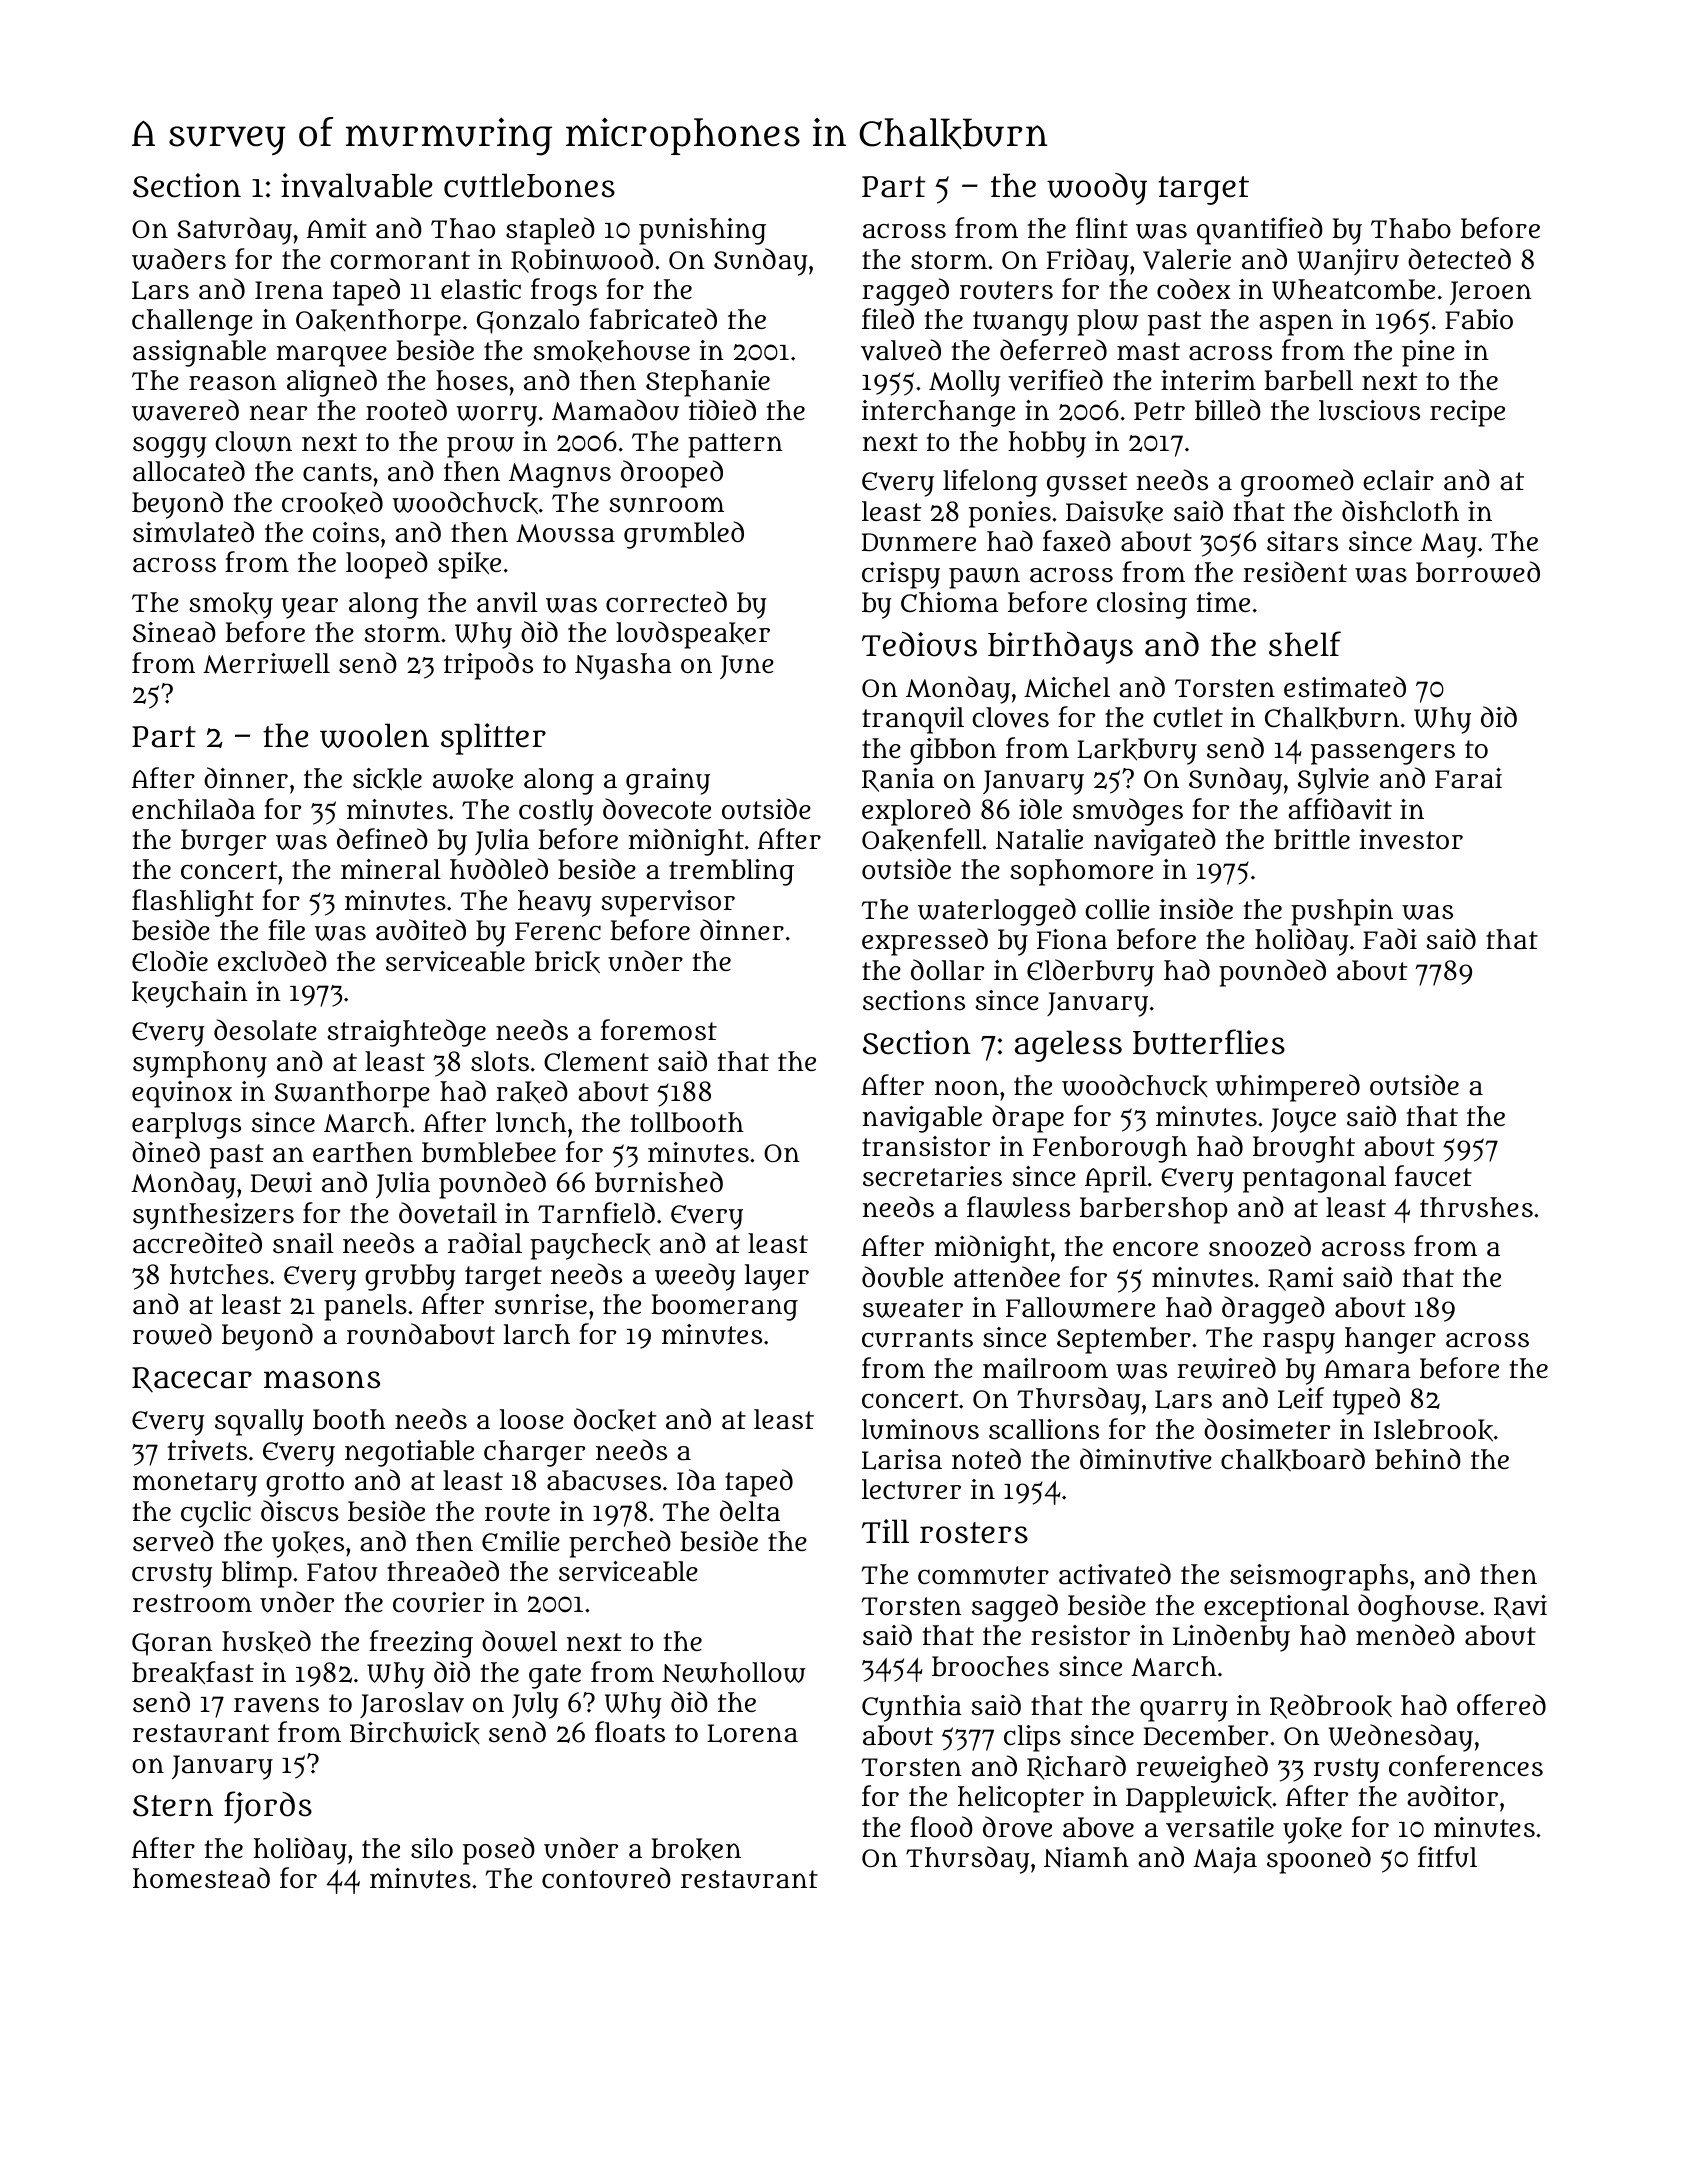  I want to click on butterflies, so click(1209, 1042).
